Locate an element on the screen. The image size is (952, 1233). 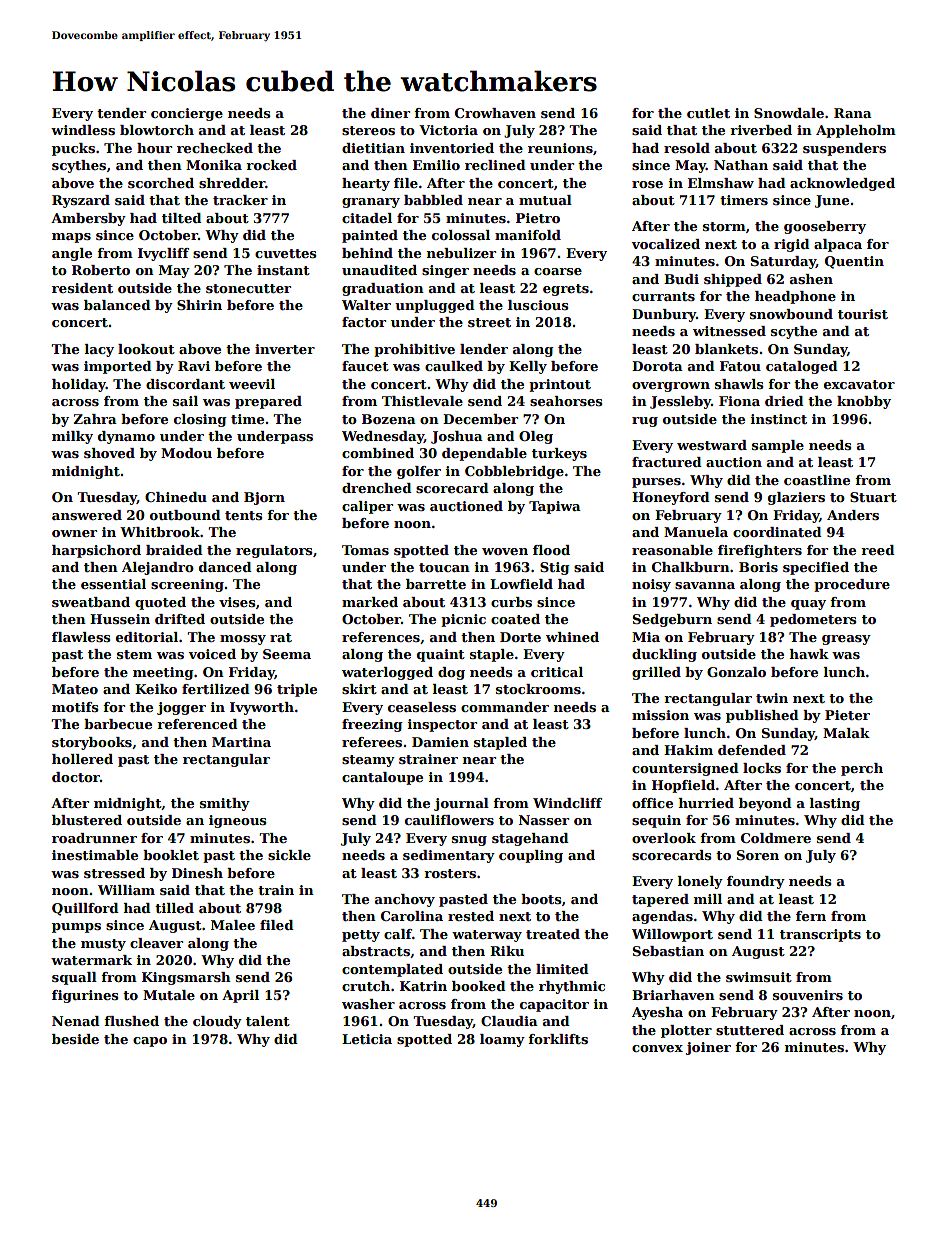
cantaloupe is located at coordinates (382, 778).
